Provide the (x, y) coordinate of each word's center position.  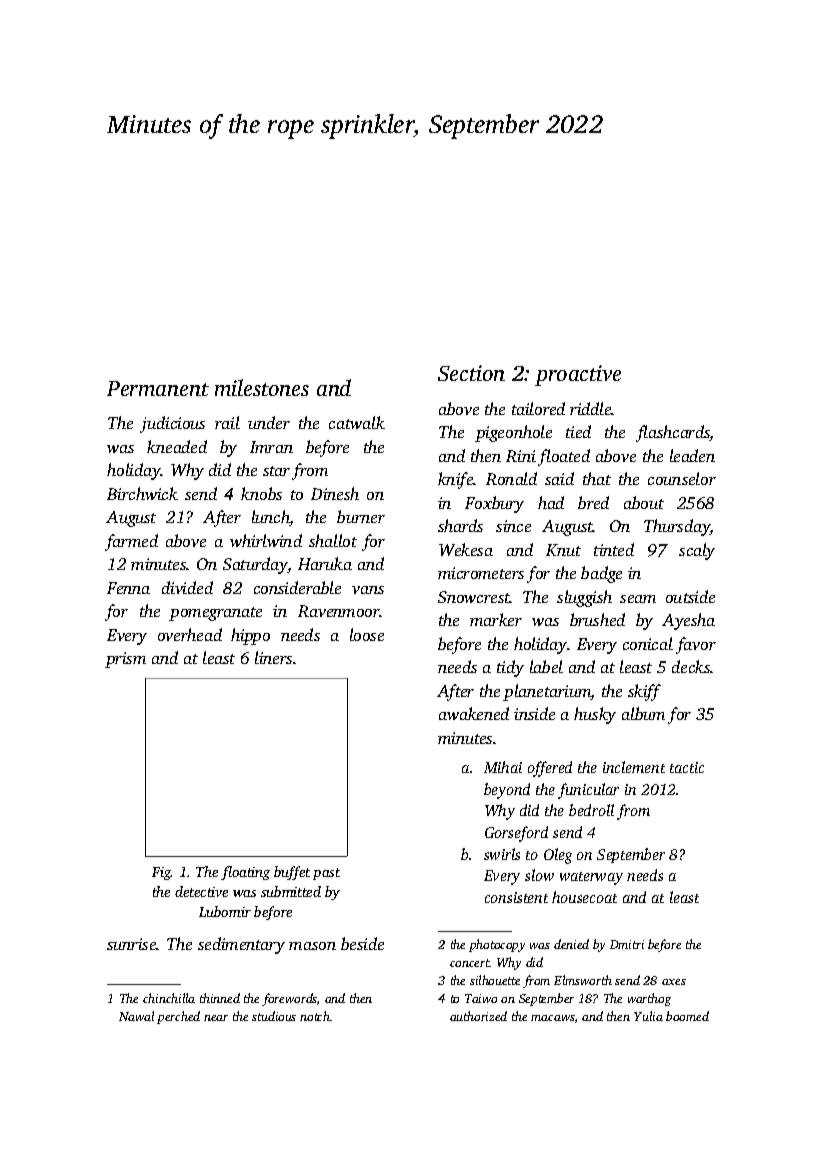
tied (578, 431)
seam (638, 599)
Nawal (136, 1016)
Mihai (503, 767)
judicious (172, 424)
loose (367, 634)
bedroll (591, 810)
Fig (161, 873)
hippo (250, 636)
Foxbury (494, 504)
